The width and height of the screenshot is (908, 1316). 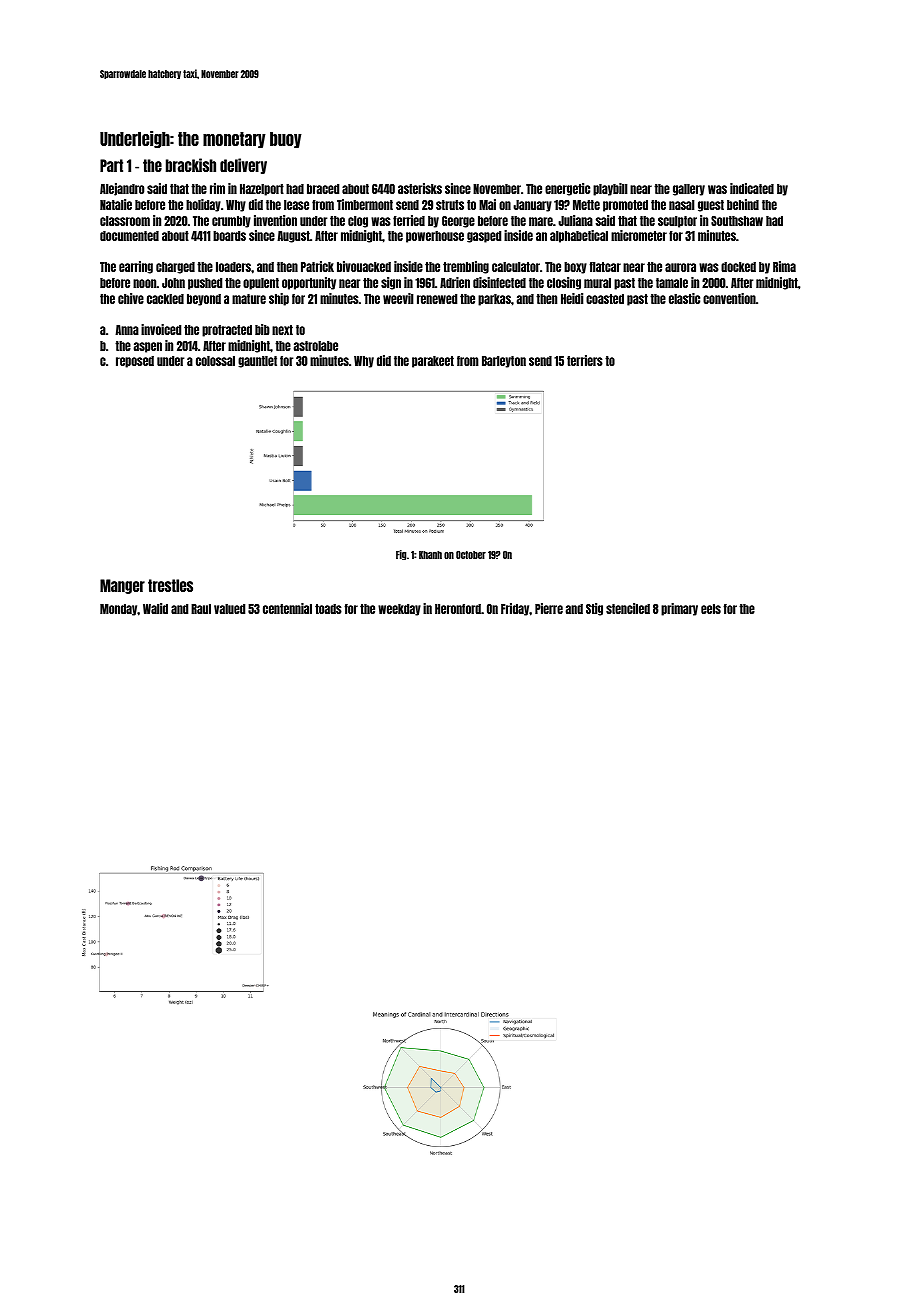 I want to click on reposed, so click(x=135, y=362).
